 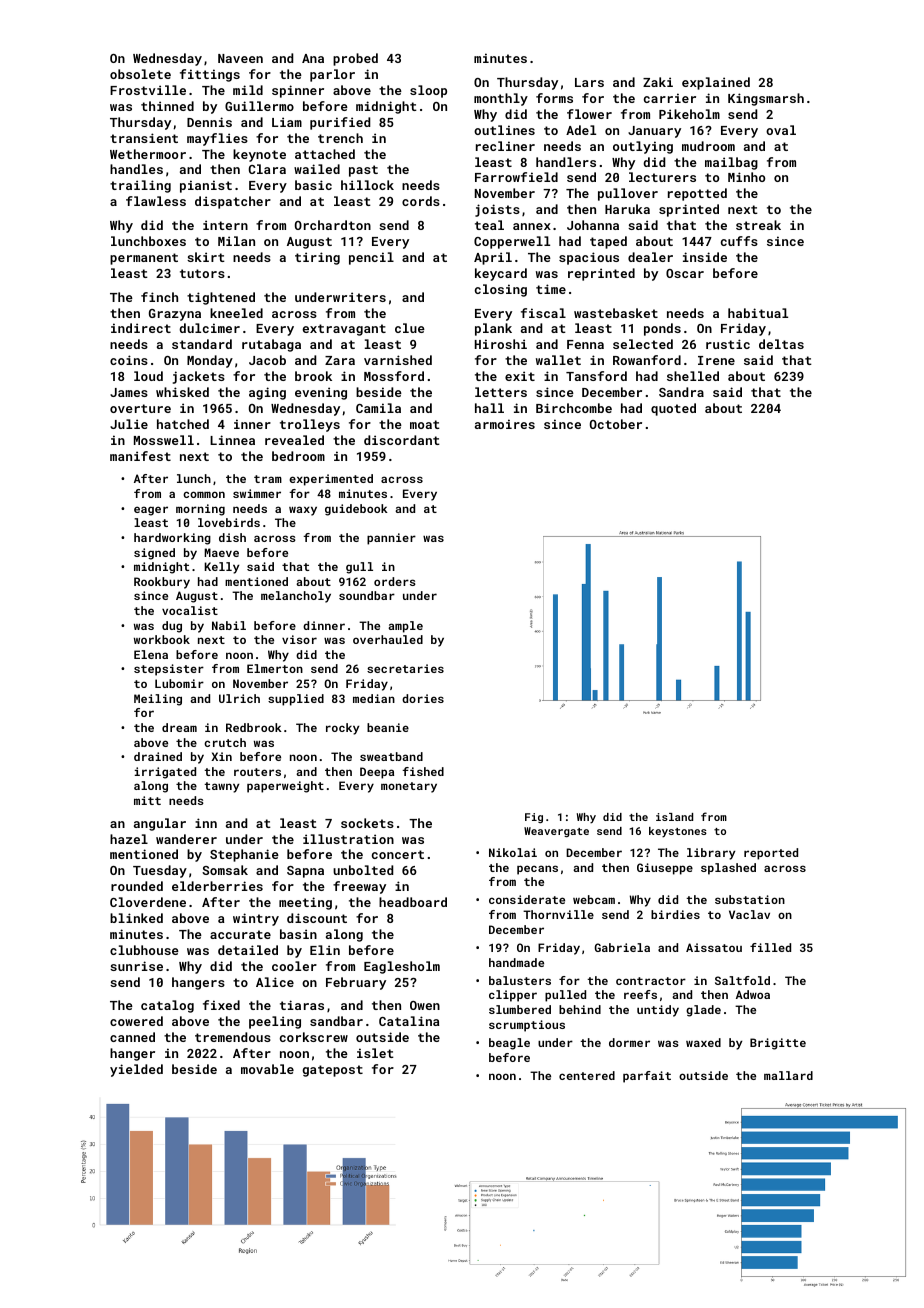 I want to click on hall, so click(x=489, y=408).
